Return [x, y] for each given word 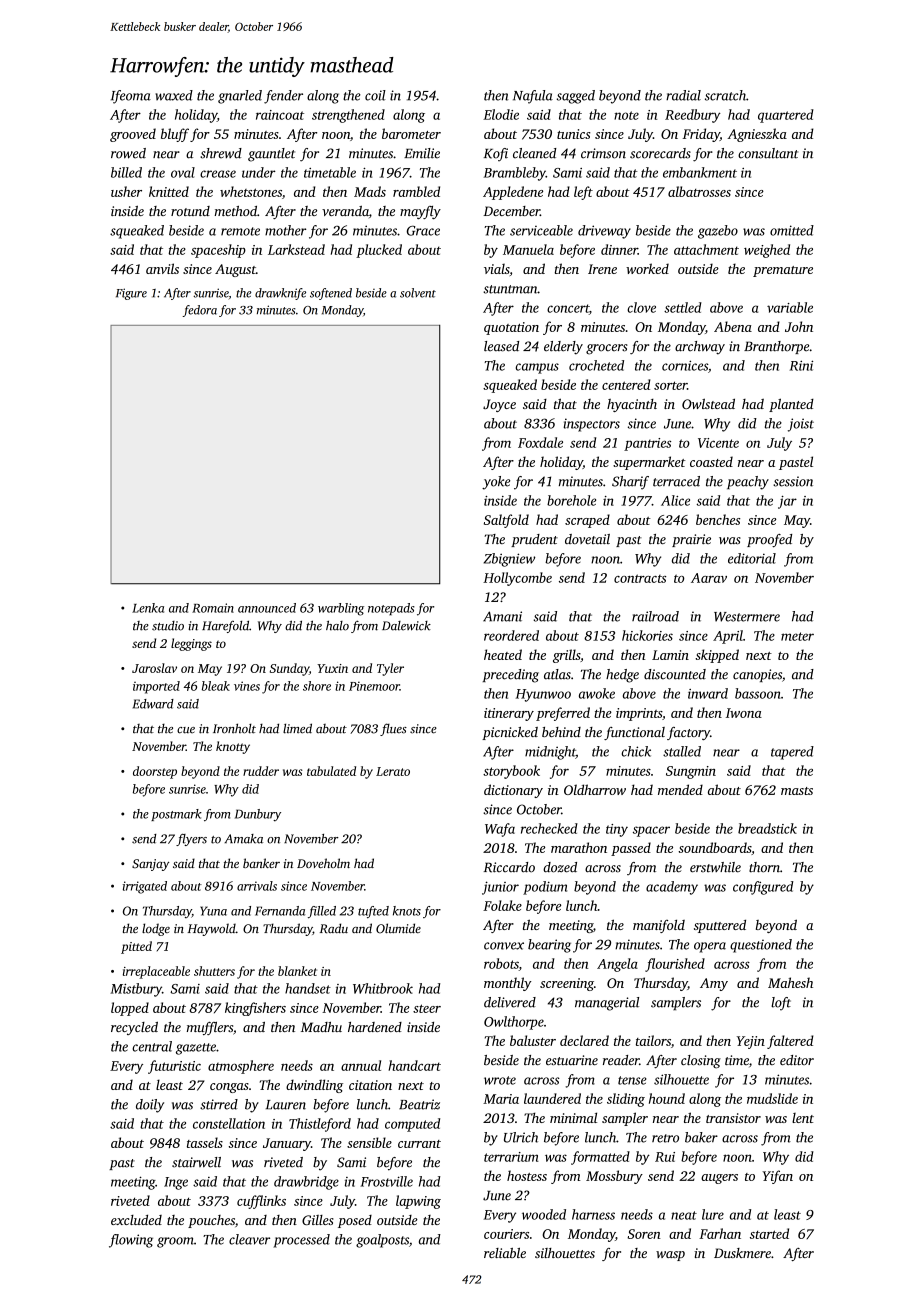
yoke [496, 483]
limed [297, 728]
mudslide [772, 1098]
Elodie [501, 114]
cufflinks [261, 1202]
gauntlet [271, 155]
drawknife [280, 294]
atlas [557, 674]
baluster [533, 1040]
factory [688, 733]
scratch [725, 95]
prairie [691, 540]
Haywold [211, 929]
